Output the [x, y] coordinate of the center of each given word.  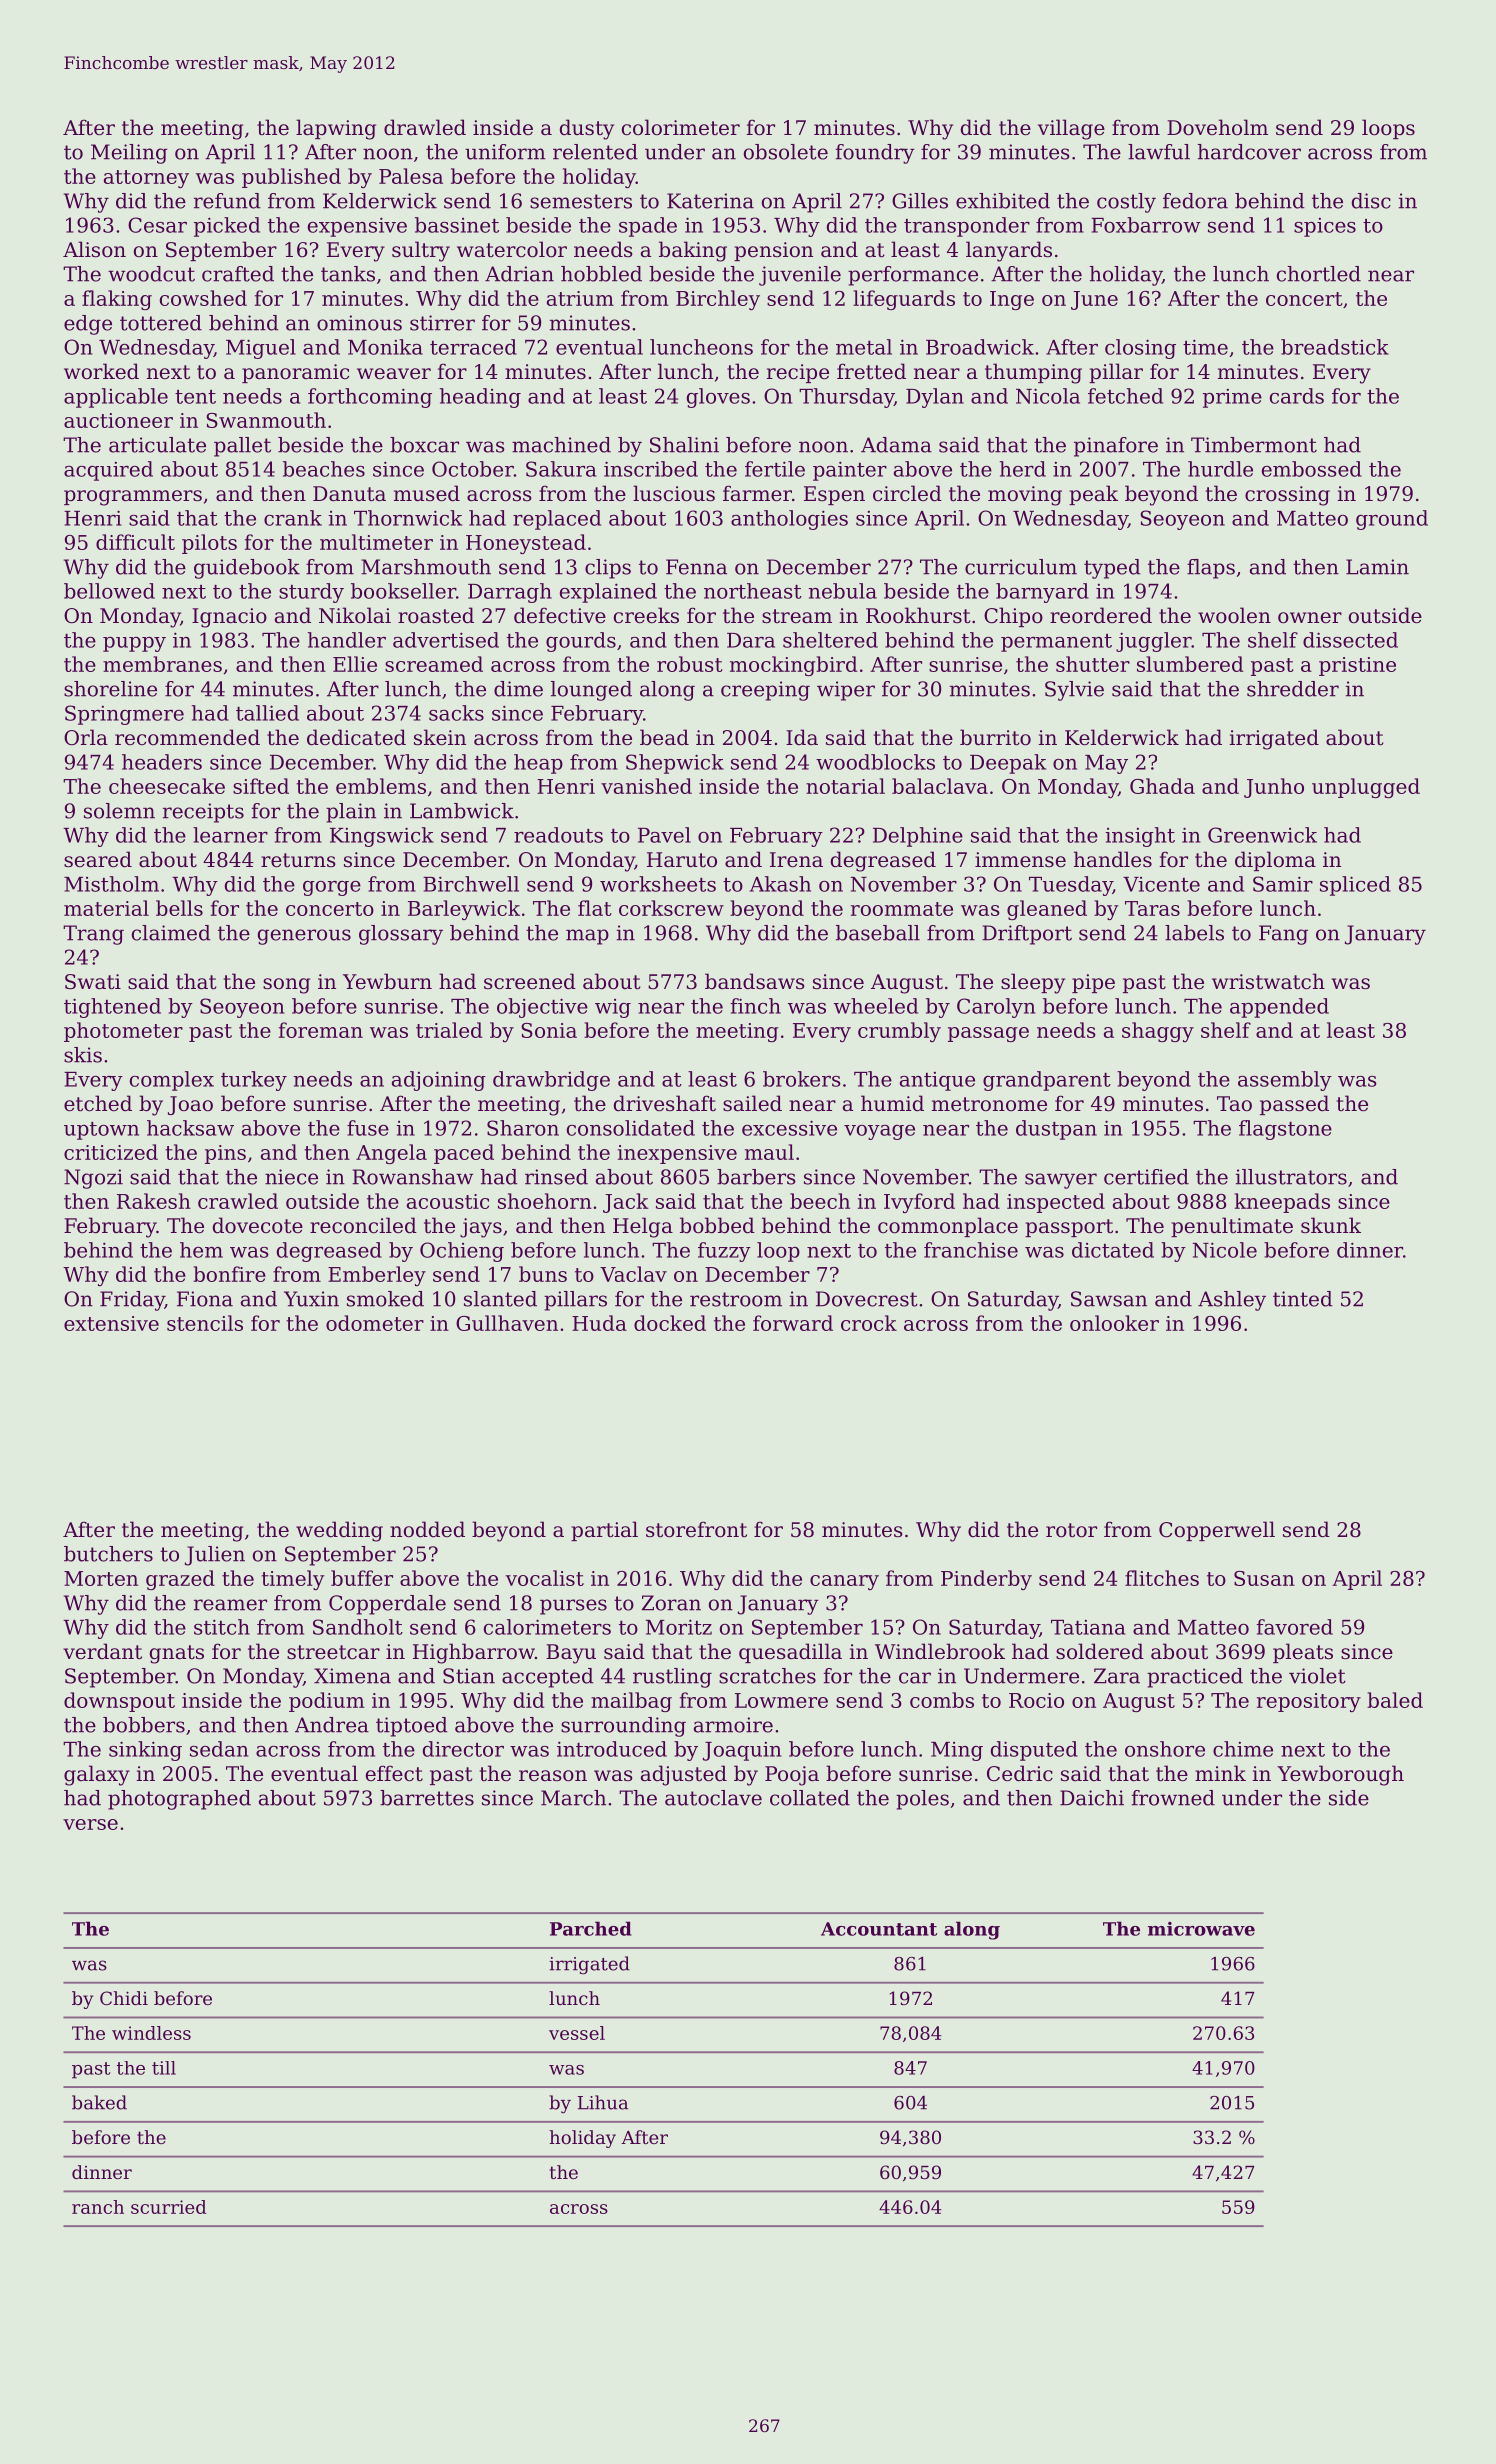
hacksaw [190, 1128]
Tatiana [1088, 1627]
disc [1371, 201]
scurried [168, 2207]
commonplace [948, 1227]
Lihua [603, 2102]
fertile [775, 469]
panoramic [295, 373]
